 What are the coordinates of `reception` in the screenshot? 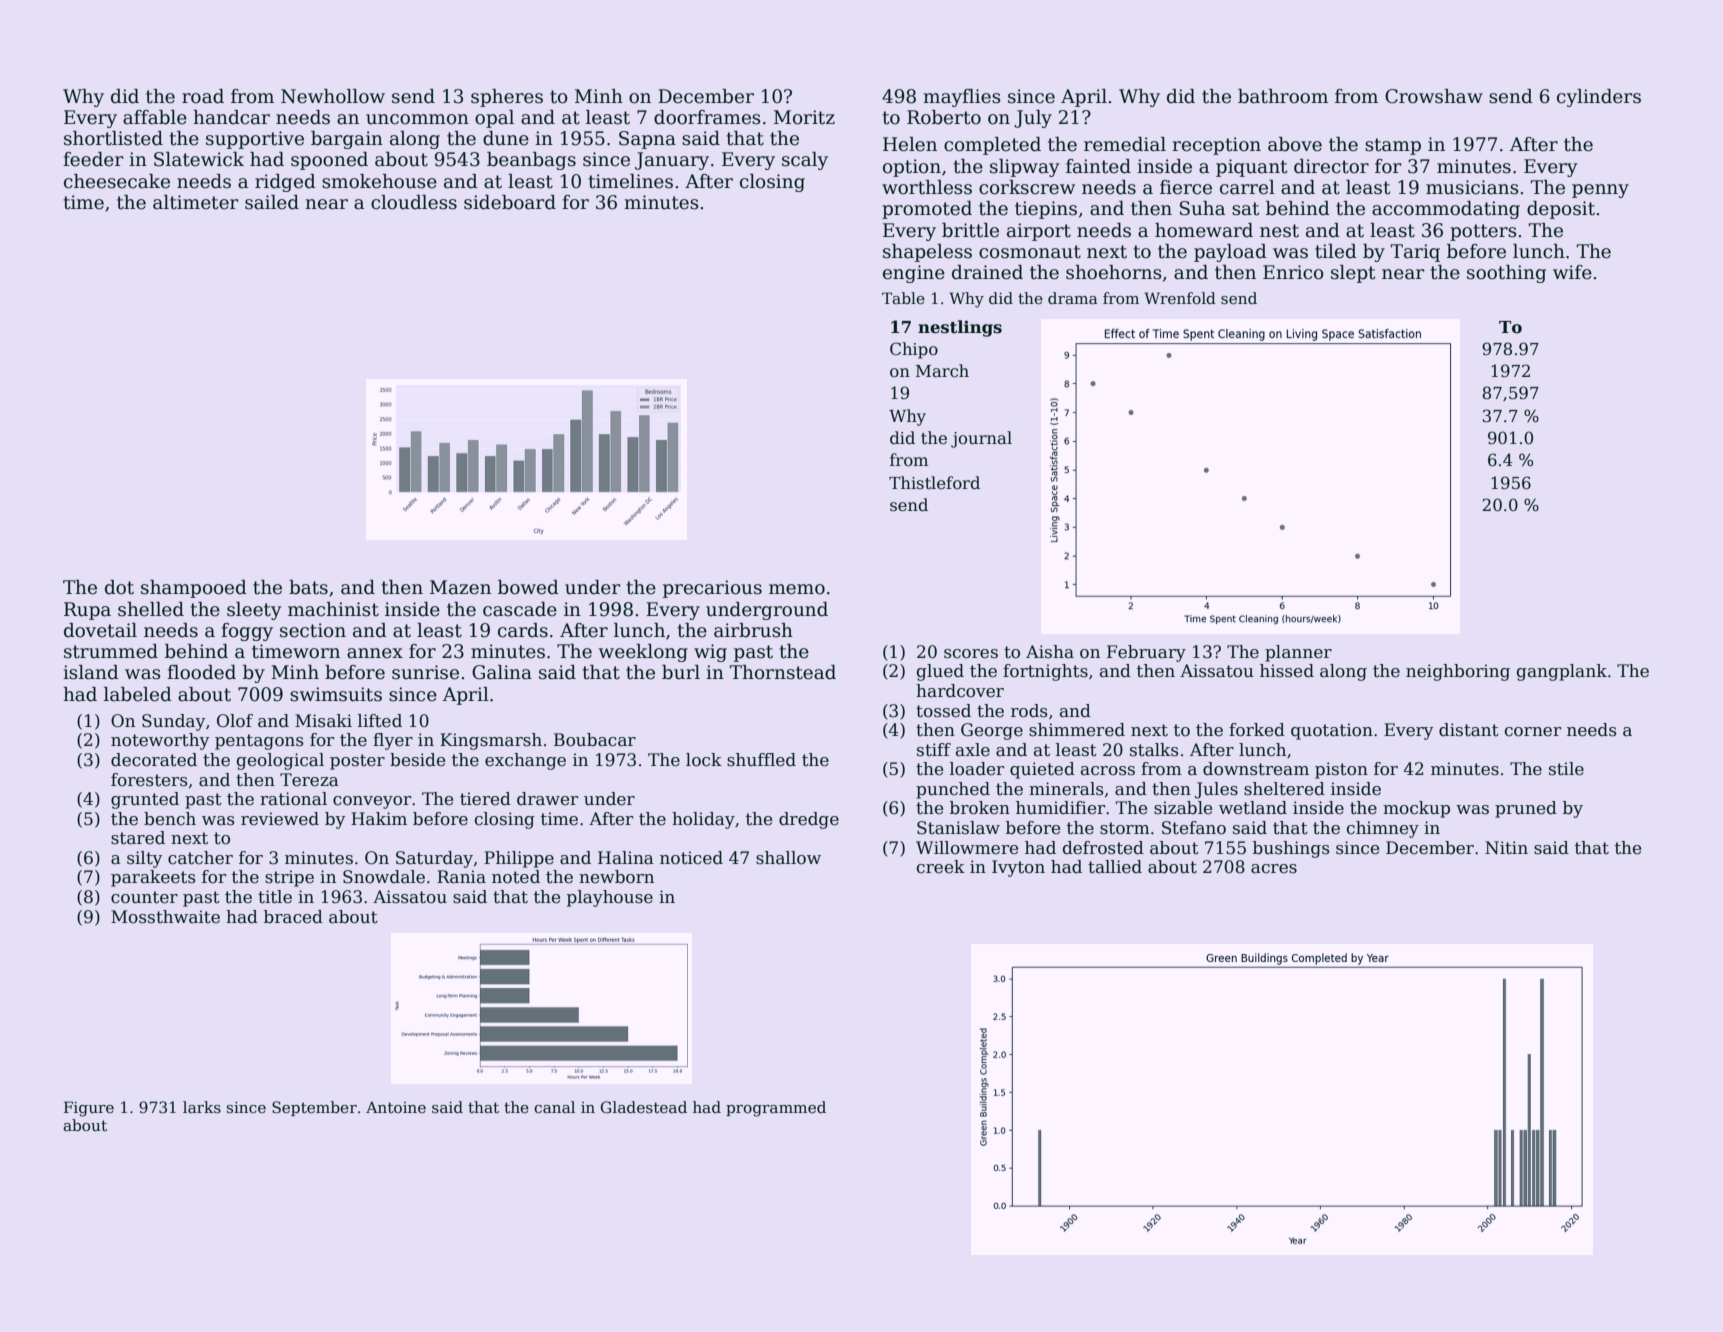 It's located at (1216, 146).
